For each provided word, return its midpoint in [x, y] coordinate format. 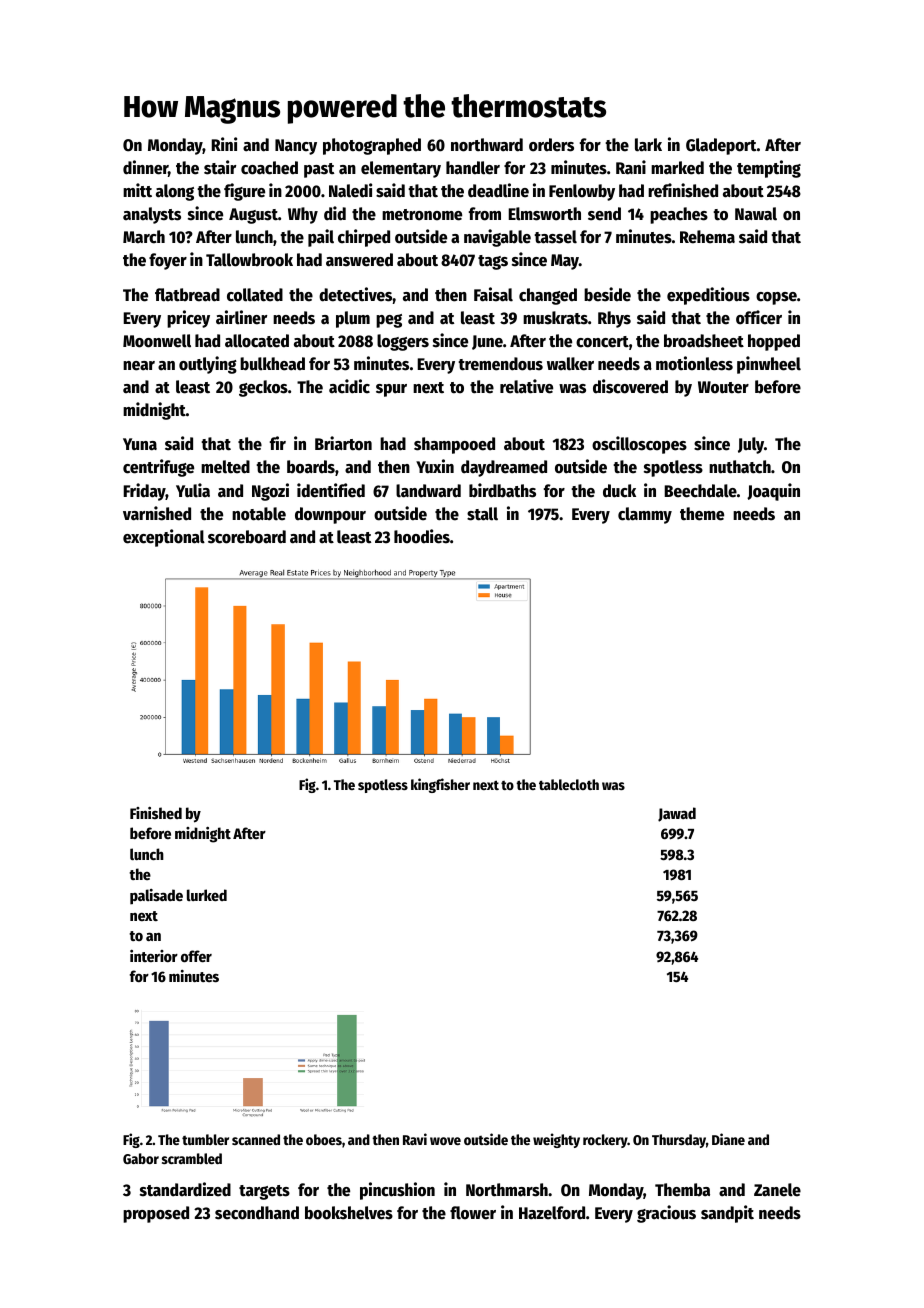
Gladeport [721, 146]
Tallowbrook [249, 260]
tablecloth [569, 784]
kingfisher [440, 785]
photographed [372, 146]
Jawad [677, 814]
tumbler [205, 1139]
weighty [556, 1140]
